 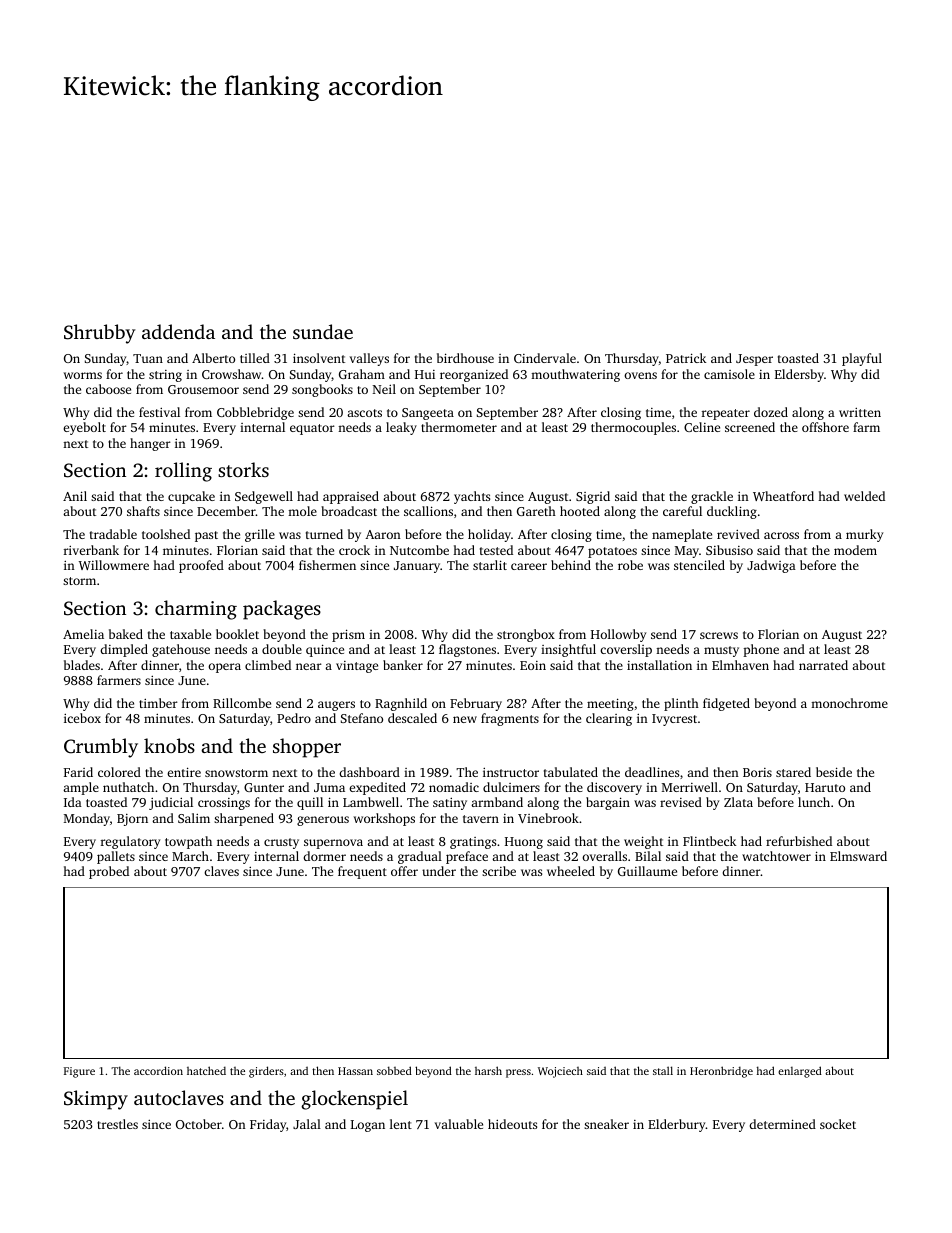 I want to click on Monday, so click(x=87, y=819).
